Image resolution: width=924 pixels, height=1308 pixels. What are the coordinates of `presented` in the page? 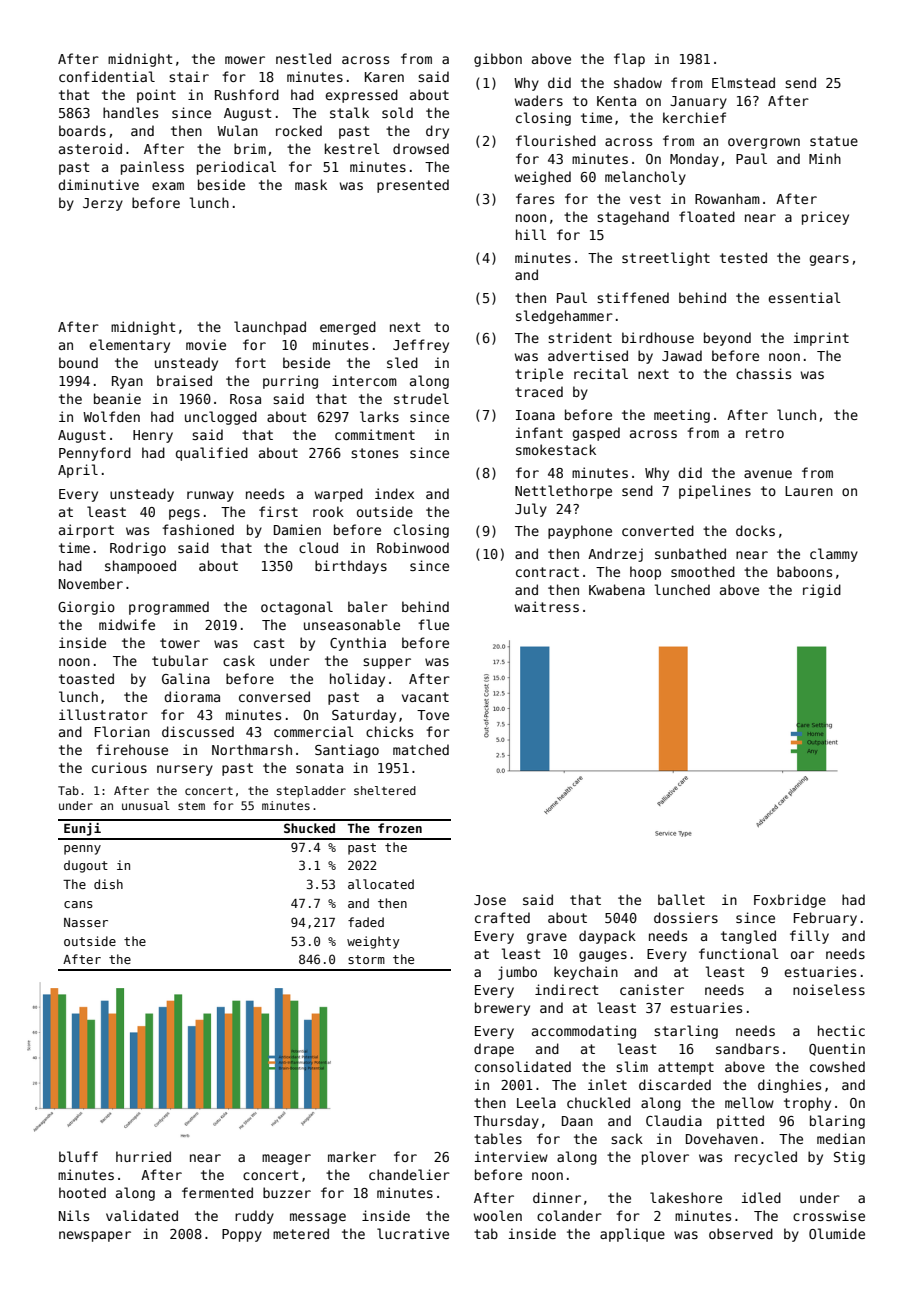 It's located at (413, 186).
